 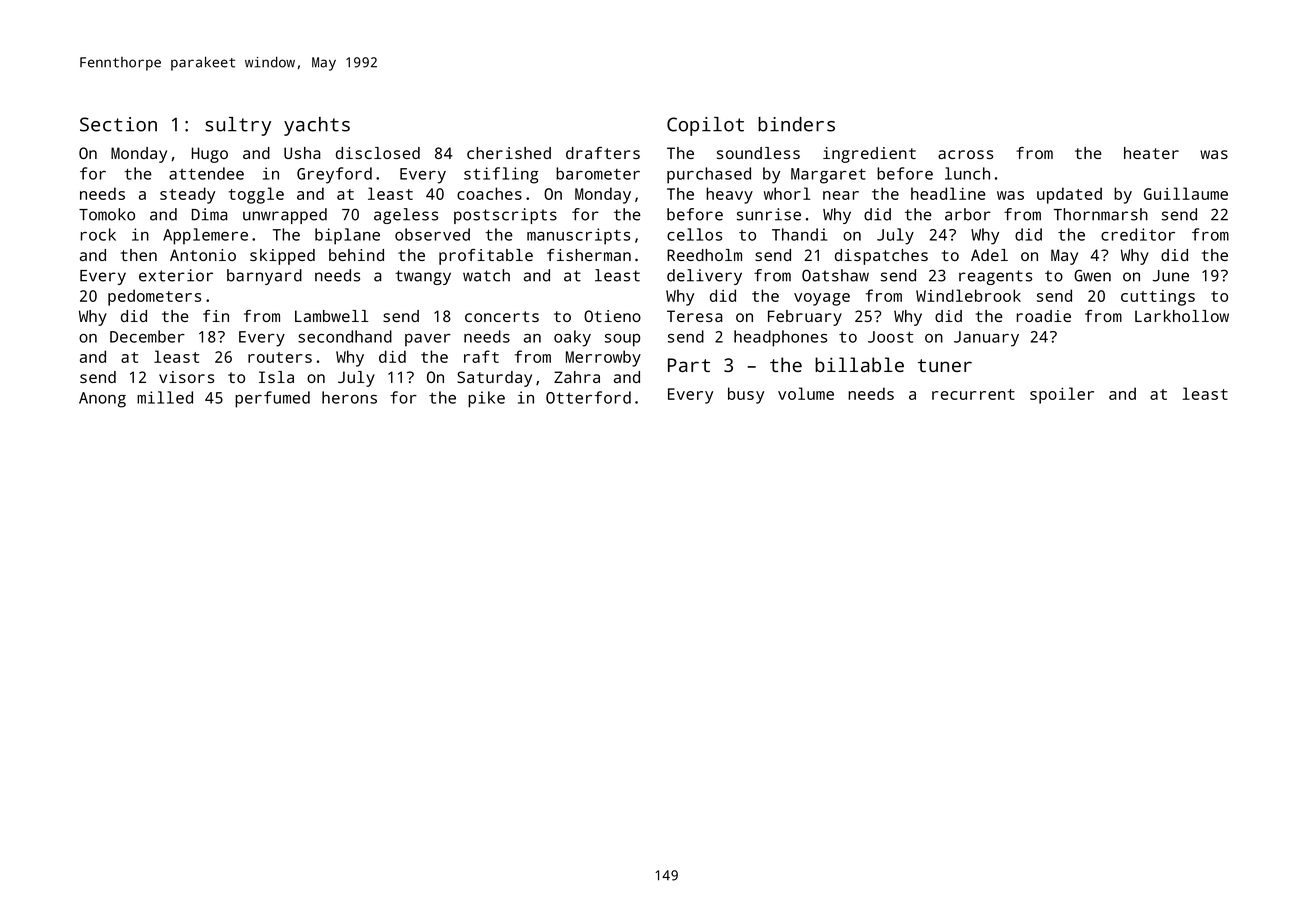 What do you see at coordinates (187, 195) in the screenshot?
I see `steady` at bounding box center [187, 195].
